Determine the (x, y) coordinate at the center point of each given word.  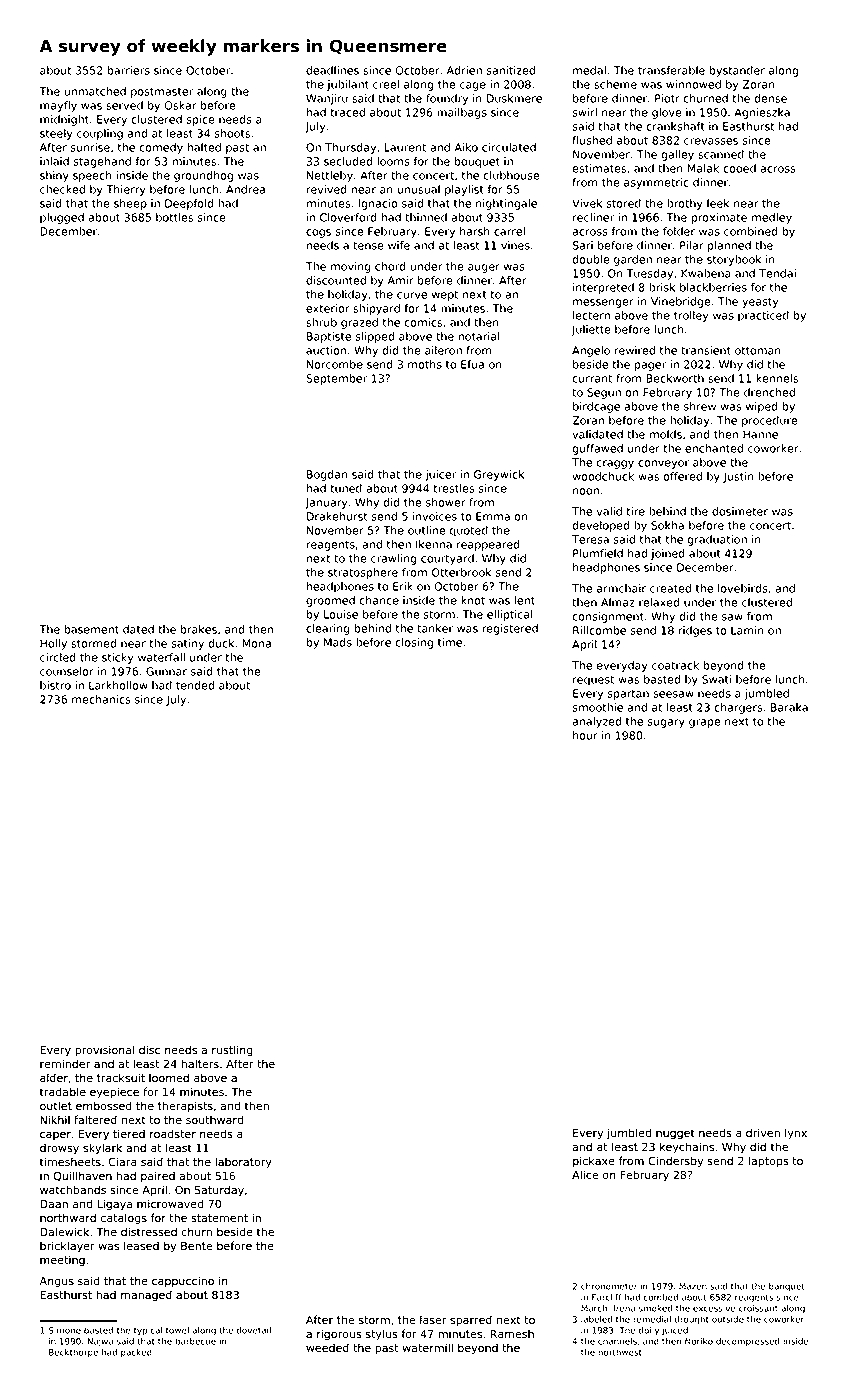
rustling (232, 1051)
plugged (62, 218)
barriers (128, 70)
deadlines (332, 70)
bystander (737, 71)
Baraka (789, 707)
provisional (104, 1050)
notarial (479, 336)
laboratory (243, 1163)
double (591, 259)
